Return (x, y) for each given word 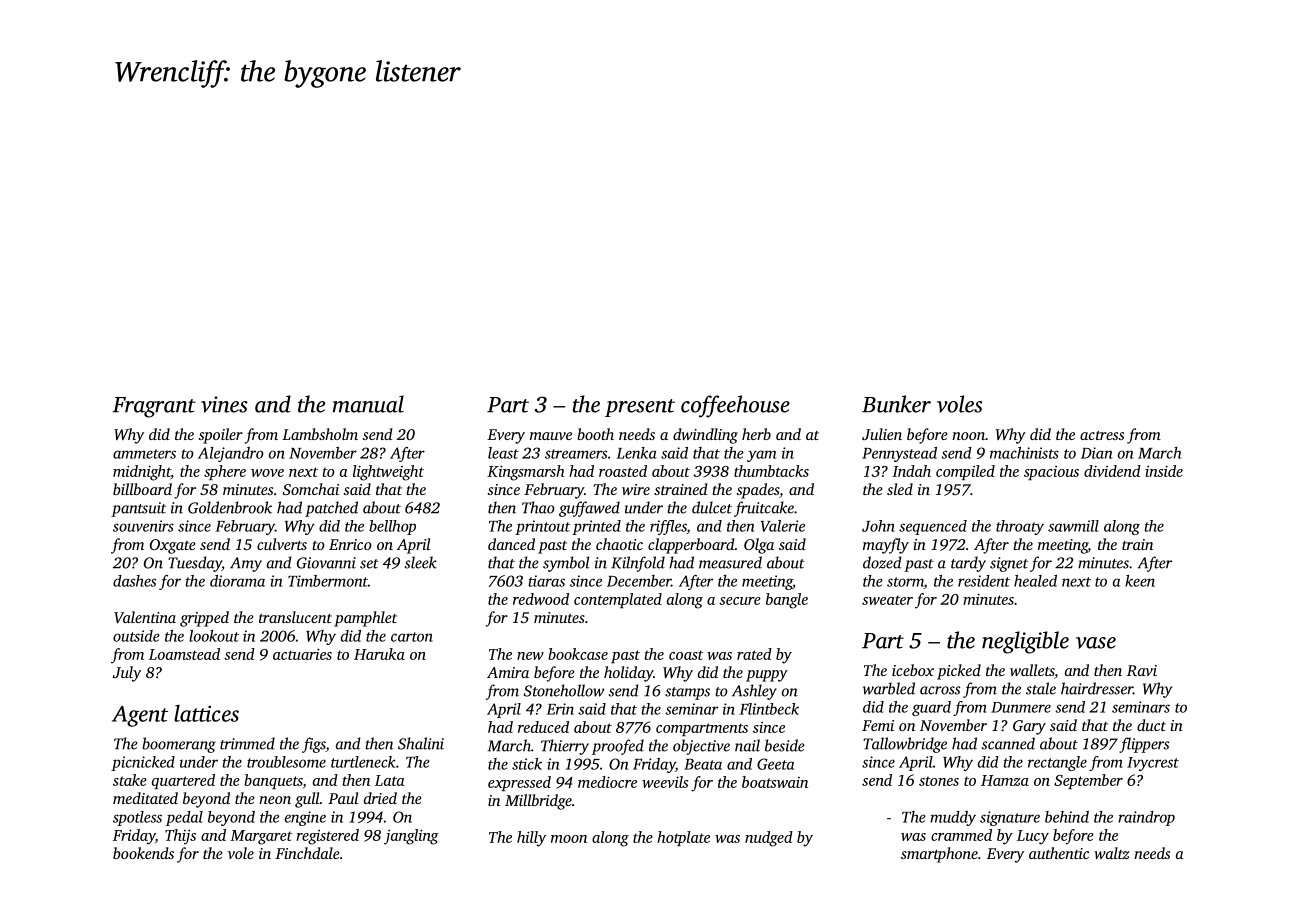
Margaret (261, 837)
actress (1102, 435)
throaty (1020, 527)
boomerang (179, 745)
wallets (1032, 670)
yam (761, 456)
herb (756, 434)
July (127, 674)
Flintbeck (769, 709)
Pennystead (899, 454)
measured (730, 562)
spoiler (220, 436)
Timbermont (328, 581)
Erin (560, 709)
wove (267, 473)
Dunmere (1021, 707)
